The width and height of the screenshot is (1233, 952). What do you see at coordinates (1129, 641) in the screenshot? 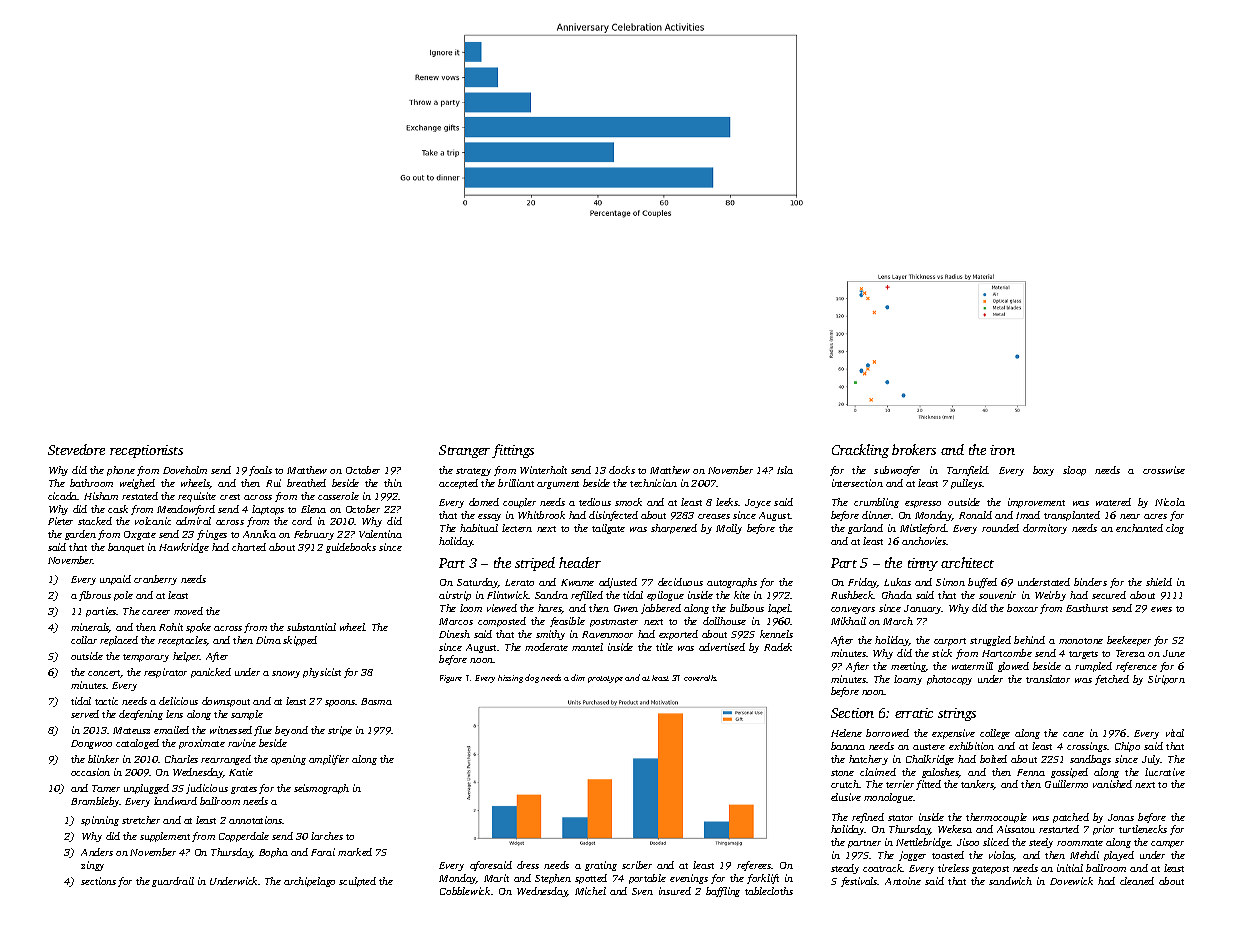
I see `beekeeper` at bounding box center [1129, 641].
